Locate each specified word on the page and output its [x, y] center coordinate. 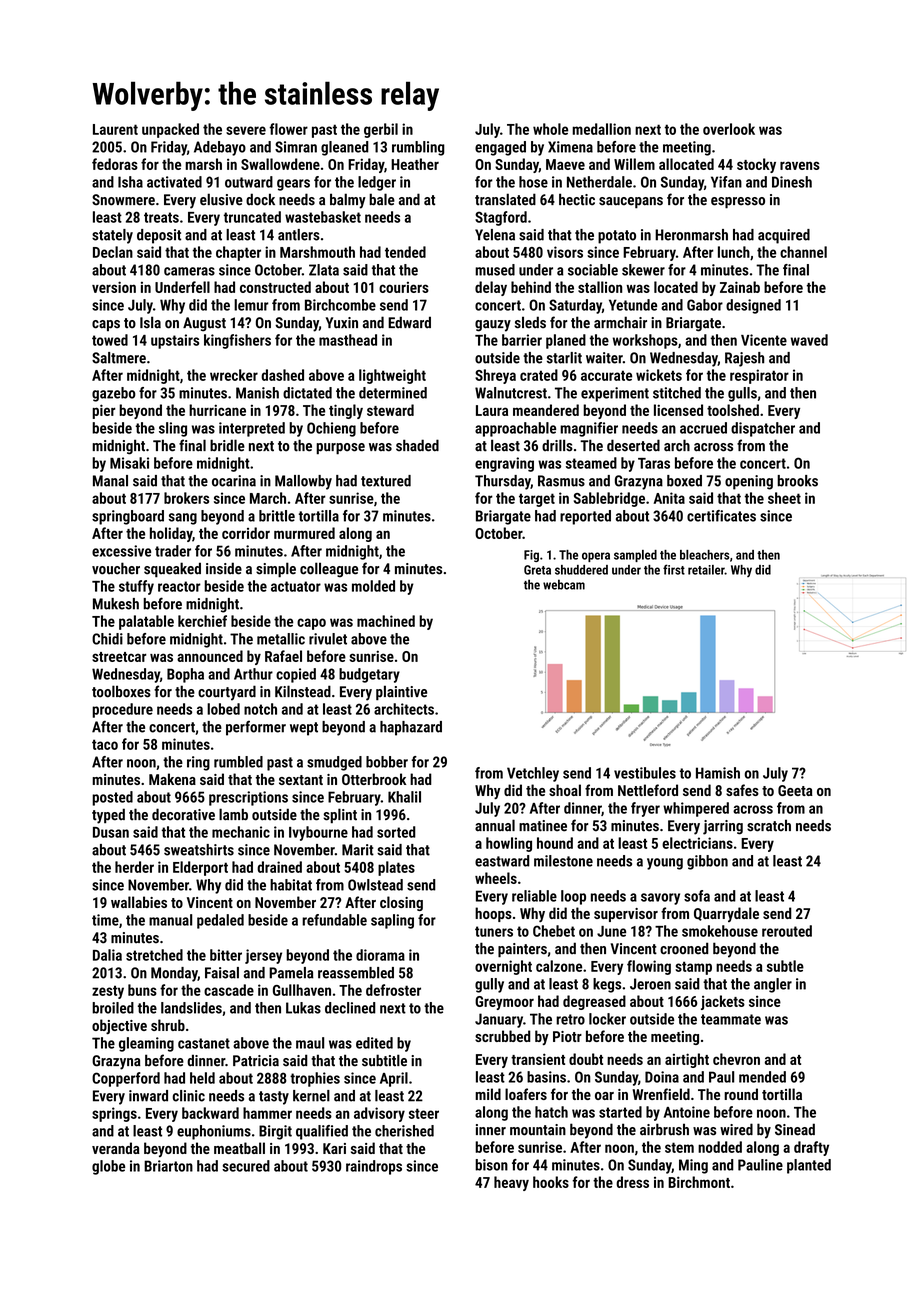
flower [288, 129]
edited [374, 1043]
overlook [729, 129]
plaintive [401, 693]
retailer [706, 570]
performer [256, 728]
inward [148, 1096]
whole [550, 129]
